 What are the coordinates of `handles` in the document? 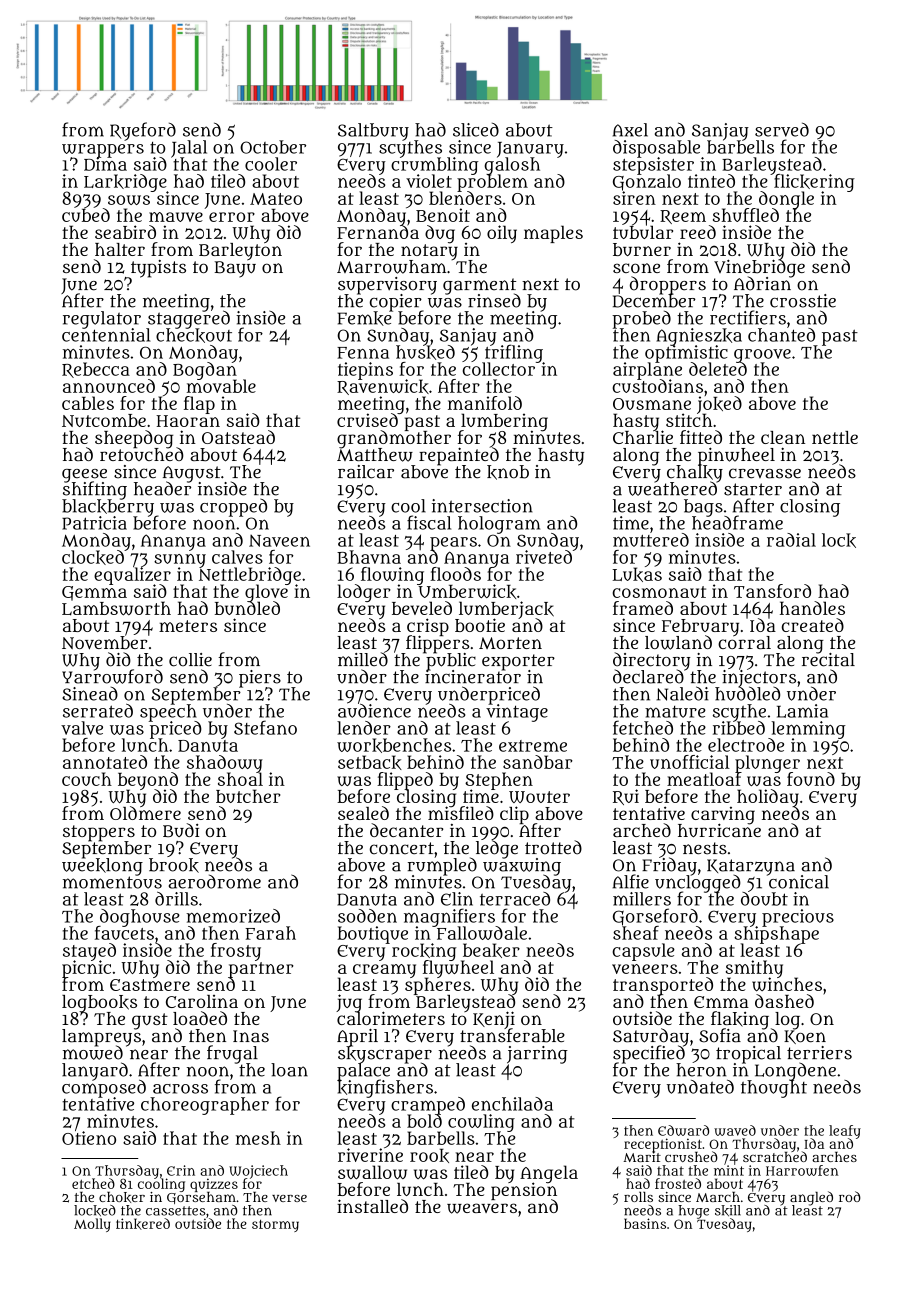 It's located at (812, 608).
